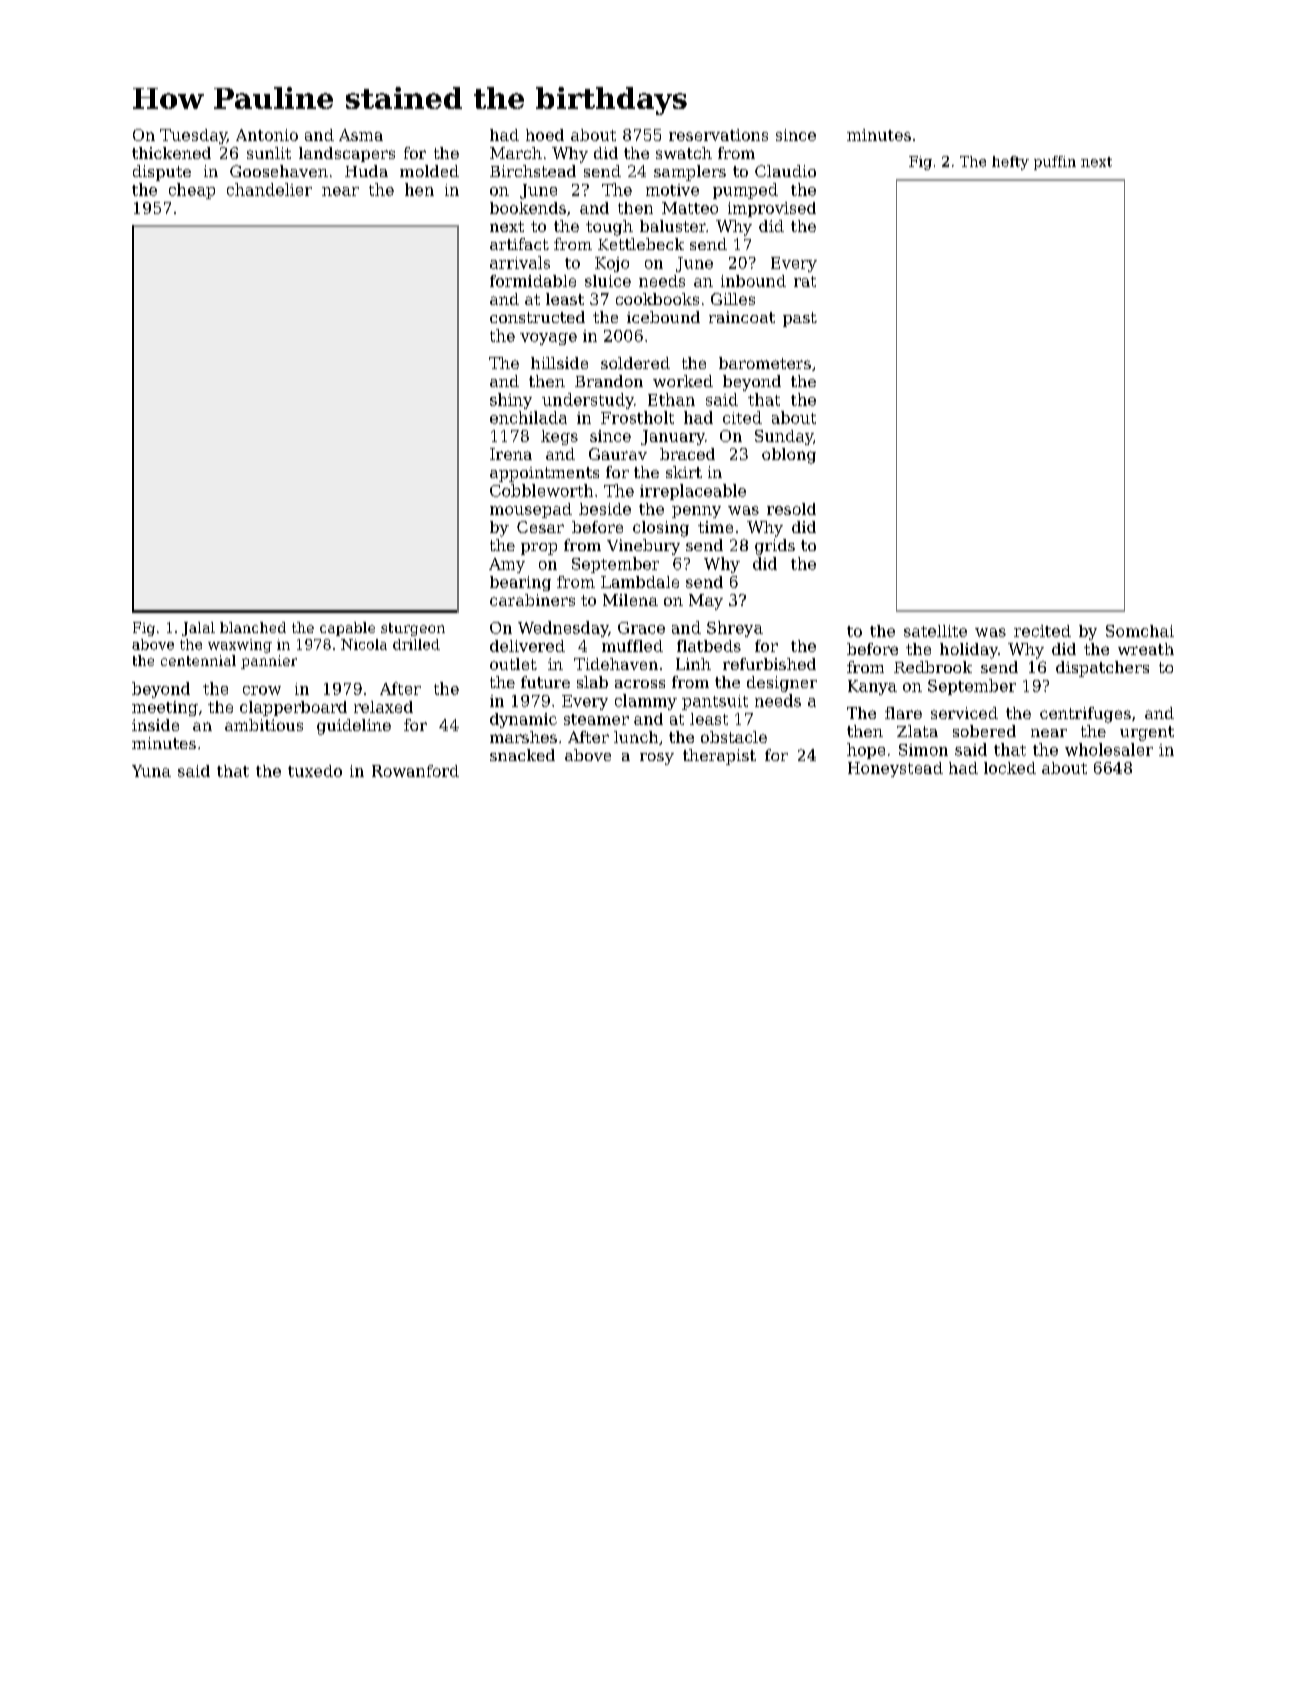 The height and width of the image is (1690, 1306). I want to click on Vinebury, so click(643, 547).
